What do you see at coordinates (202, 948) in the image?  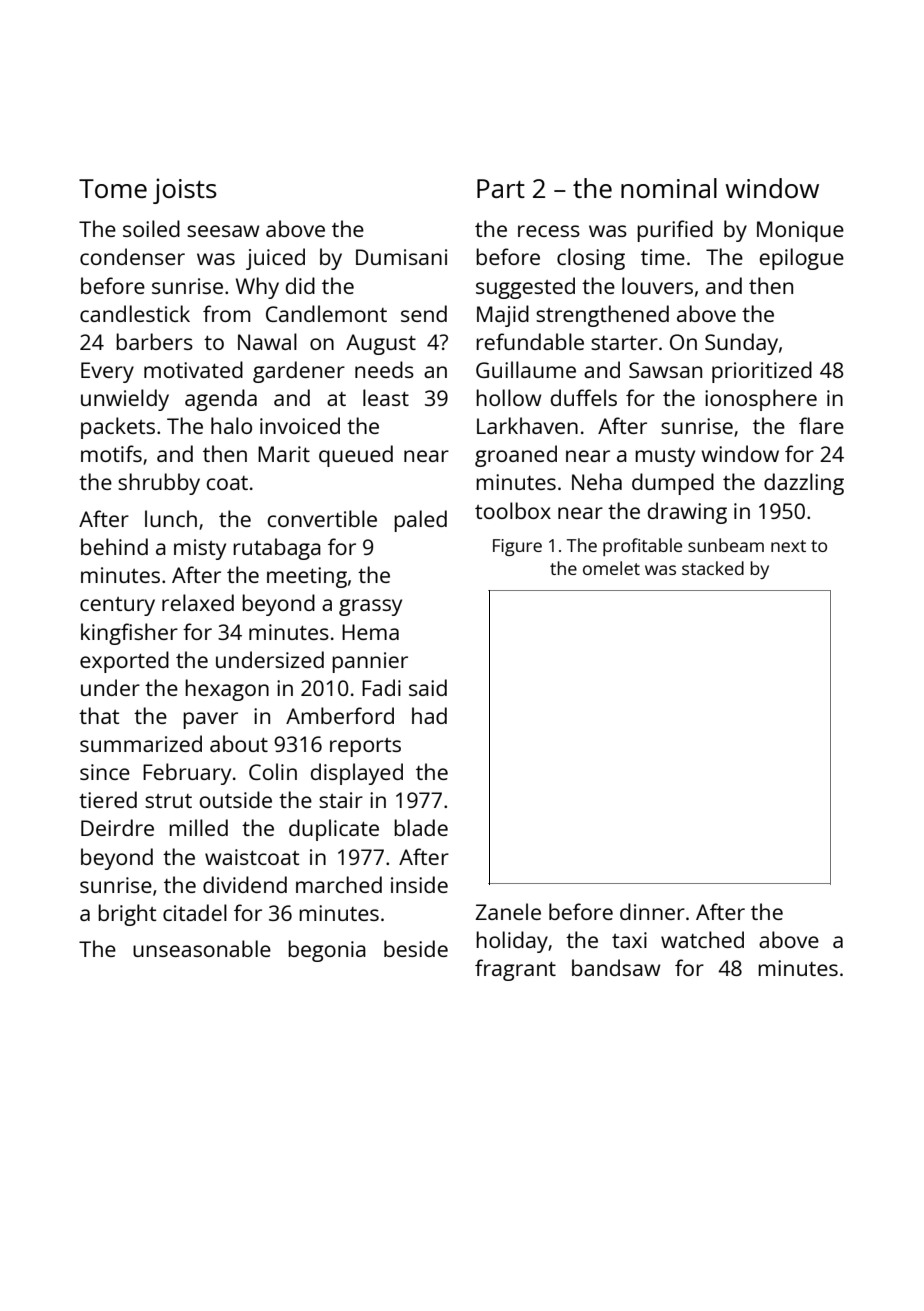 I see `unseasonable` at bounding box center [202, 948].
